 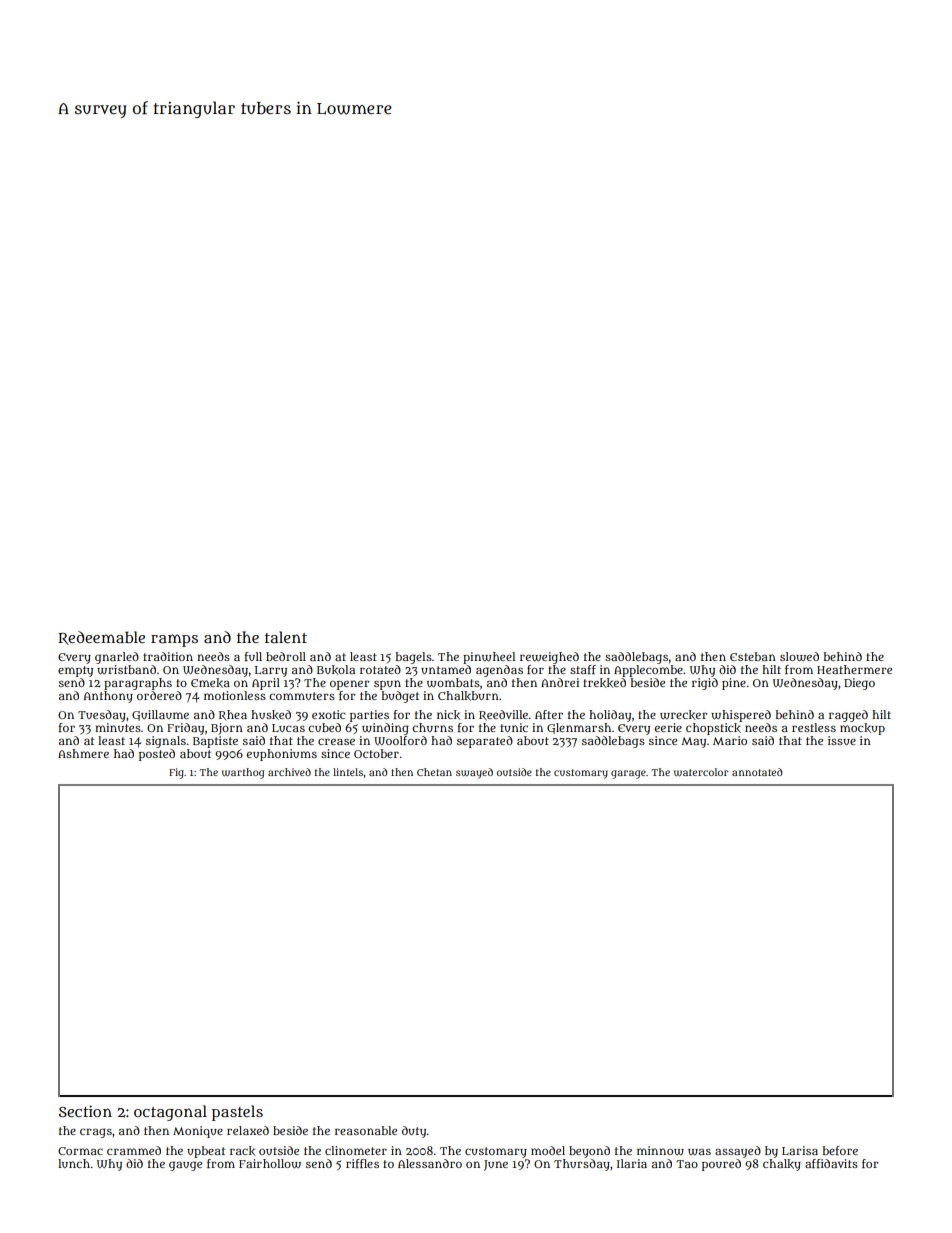 I want to click on motionless, so click(x=235, y=695).
